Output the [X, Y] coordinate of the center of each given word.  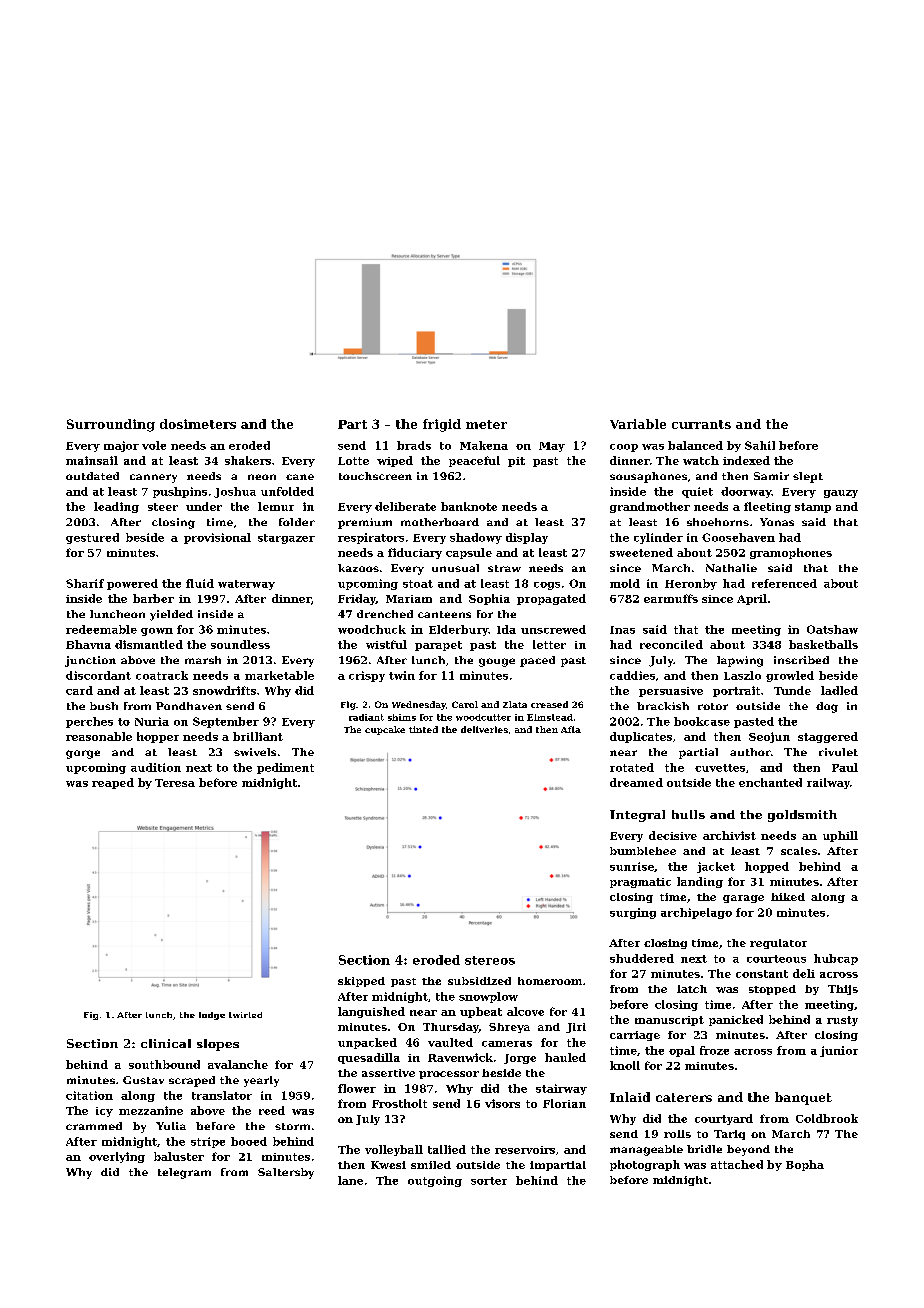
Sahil [760, 445]
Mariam [409, 599]
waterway [246, 585]
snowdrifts [224, 690]
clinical [166, 1043]
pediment [285, 768]
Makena [484, 445]
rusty [842, 1021]
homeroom [550, 981]
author [750, 752]
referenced [784, 583]
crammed [94, 1126]
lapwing [740, 661]
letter [549, 644]
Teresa [175, 783]
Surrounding [111, 425]
